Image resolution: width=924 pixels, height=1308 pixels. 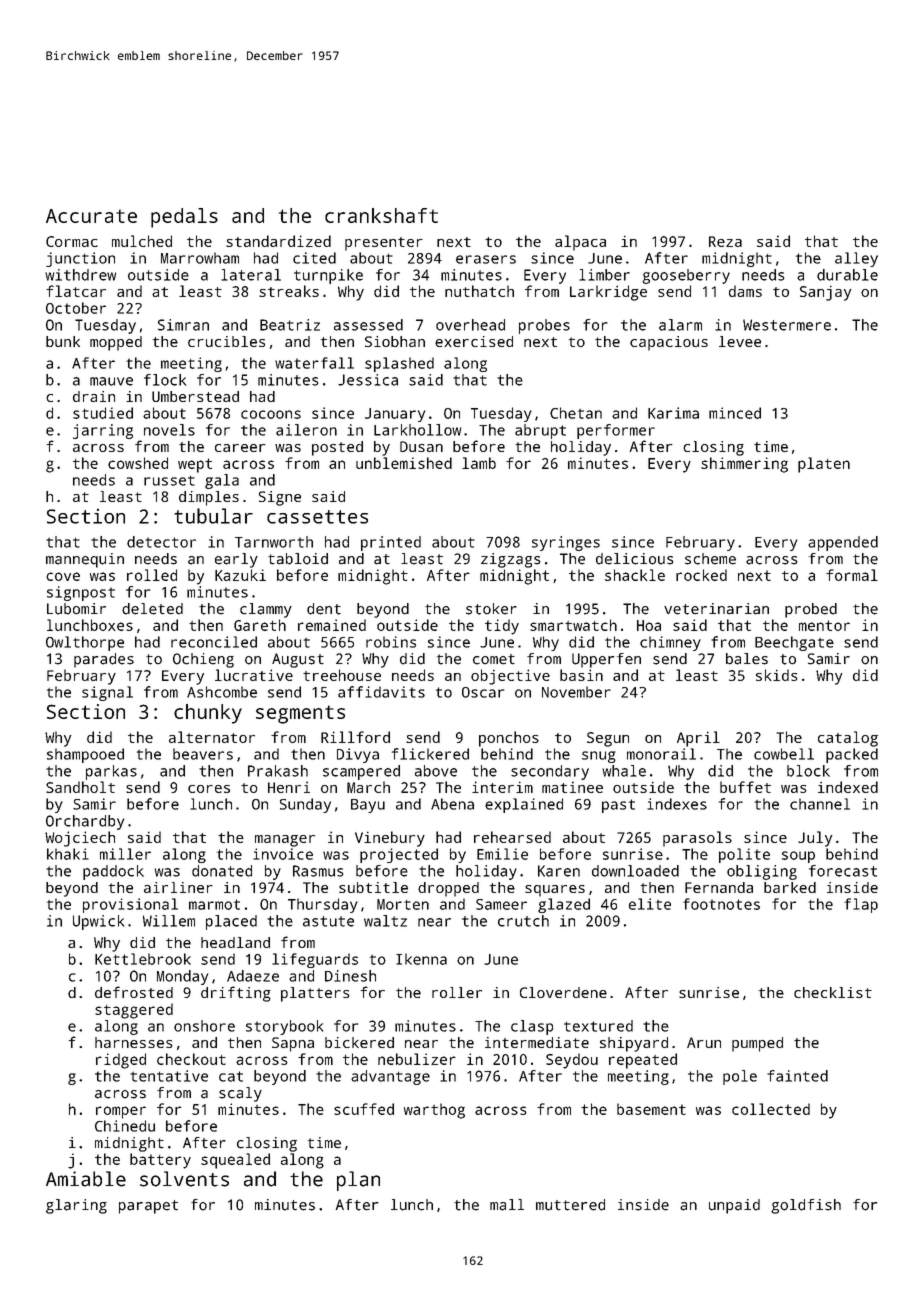 What do you see at coordinates (314, 258) in the screenshot?
I see `cited` at bounding box center [314, 258].
